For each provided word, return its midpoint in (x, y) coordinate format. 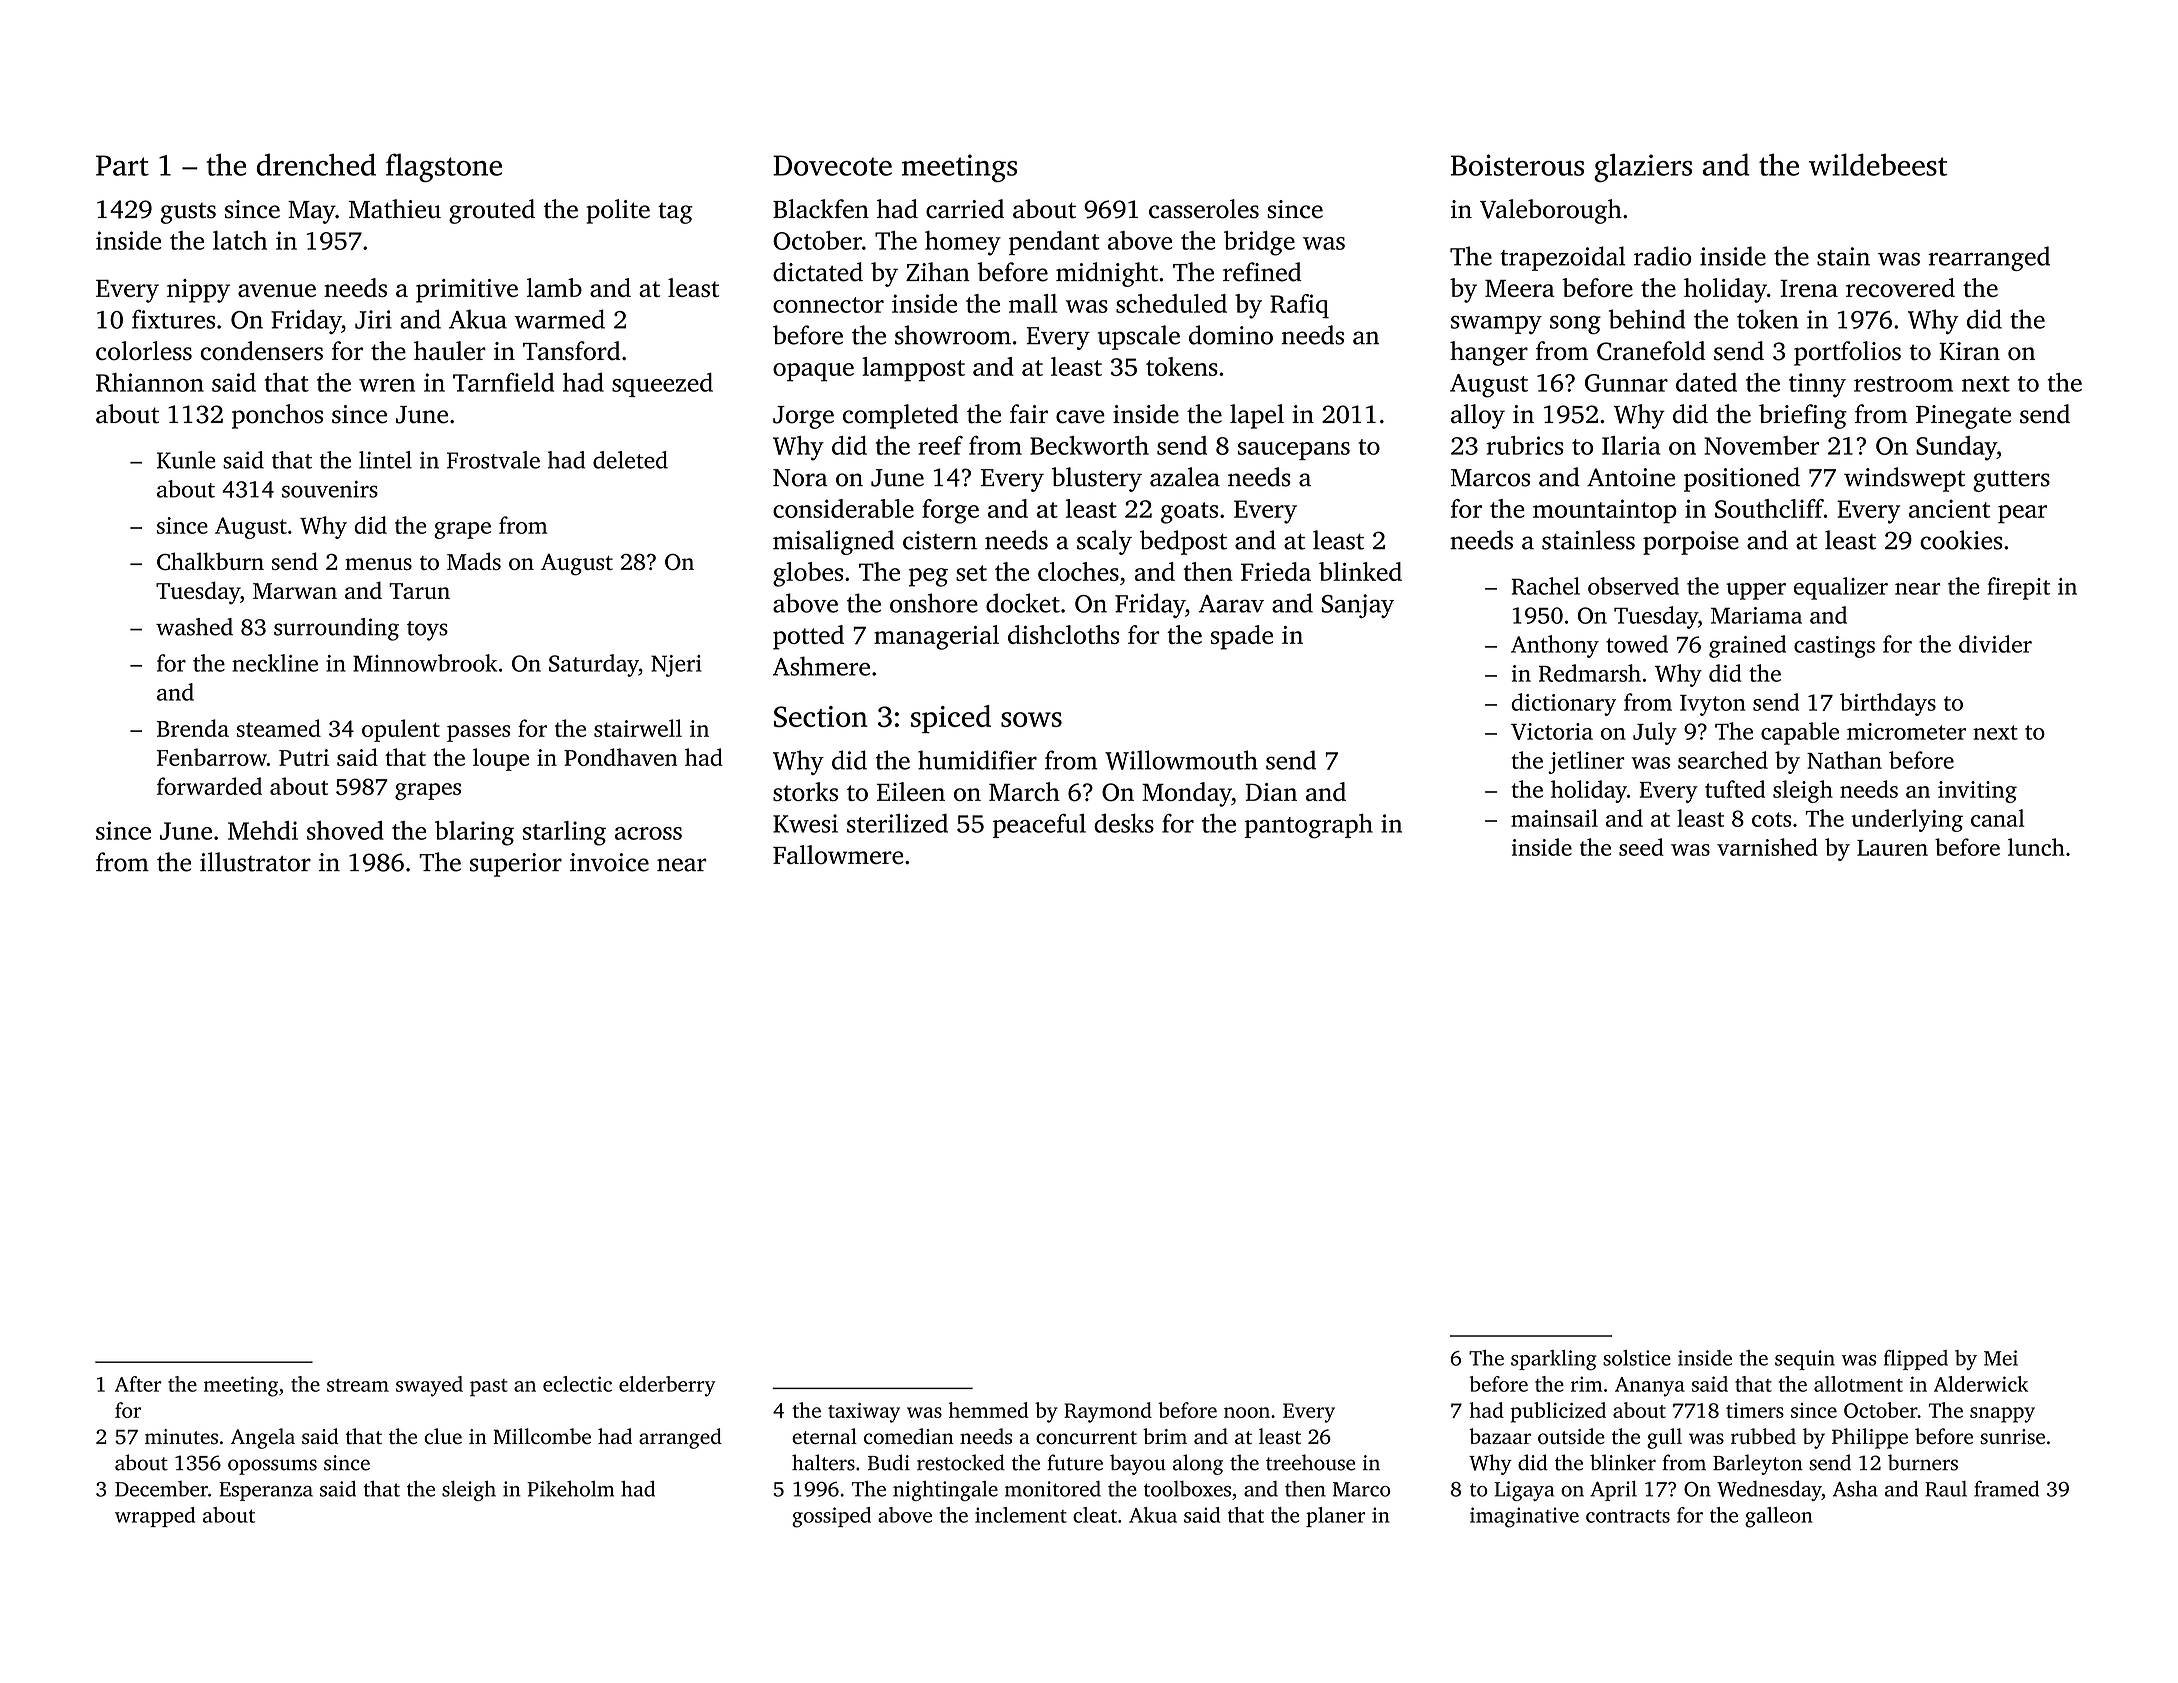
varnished (1767, 847)
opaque (813, 372)
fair (1029, 414)
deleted (630, 460)
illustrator (255, 862)
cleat (1095, 1515)
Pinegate (1963, 417)
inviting (1977, 792)
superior (516, 865)
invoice (609, 862)
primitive (467, 291)
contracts (1628, 1516)
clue (443, 1436)
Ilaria (1631, 445)
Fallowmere (838, 855)
